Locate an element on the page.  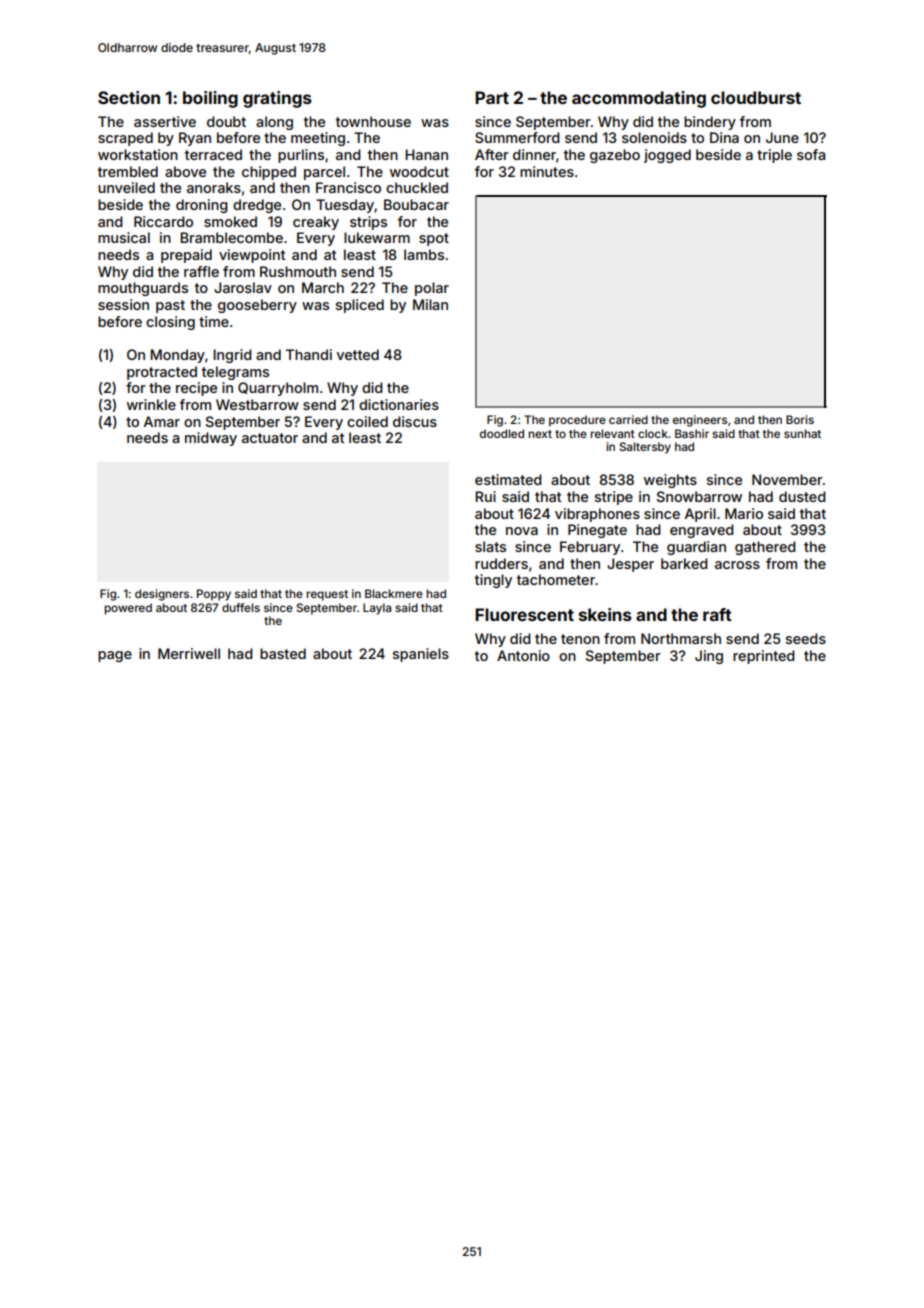
Poppy is located at coordinates (214, 595).
